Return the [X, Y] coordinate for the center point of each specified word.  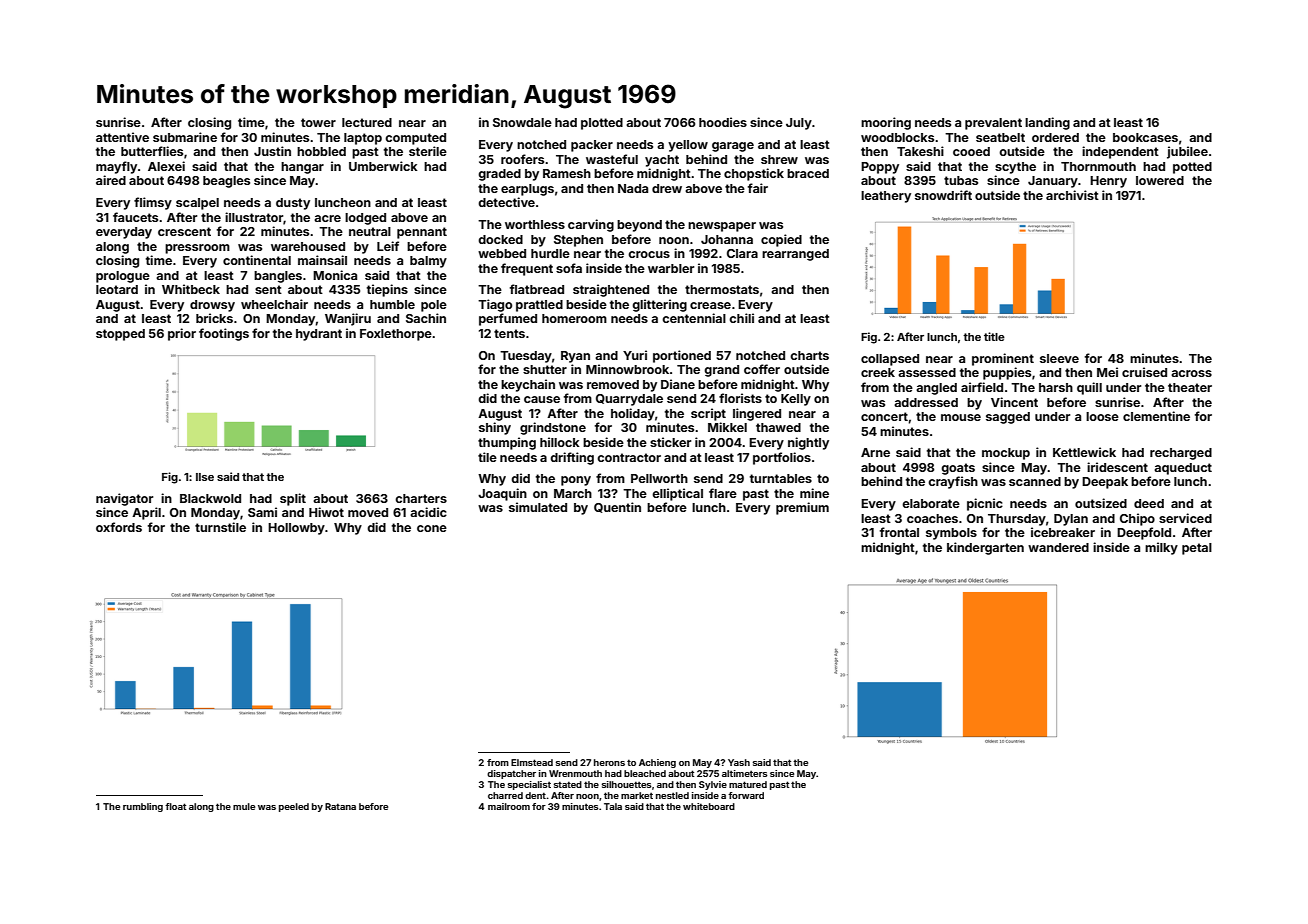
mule [244, 806]
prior [182, 334]
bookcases [1145, 137]
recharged [1181, 454]
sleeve [1059, 358]
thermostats [722, 289]
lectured [367, 122]
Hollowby [296, 529]
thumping [507, 443]
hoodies [723, 122]
